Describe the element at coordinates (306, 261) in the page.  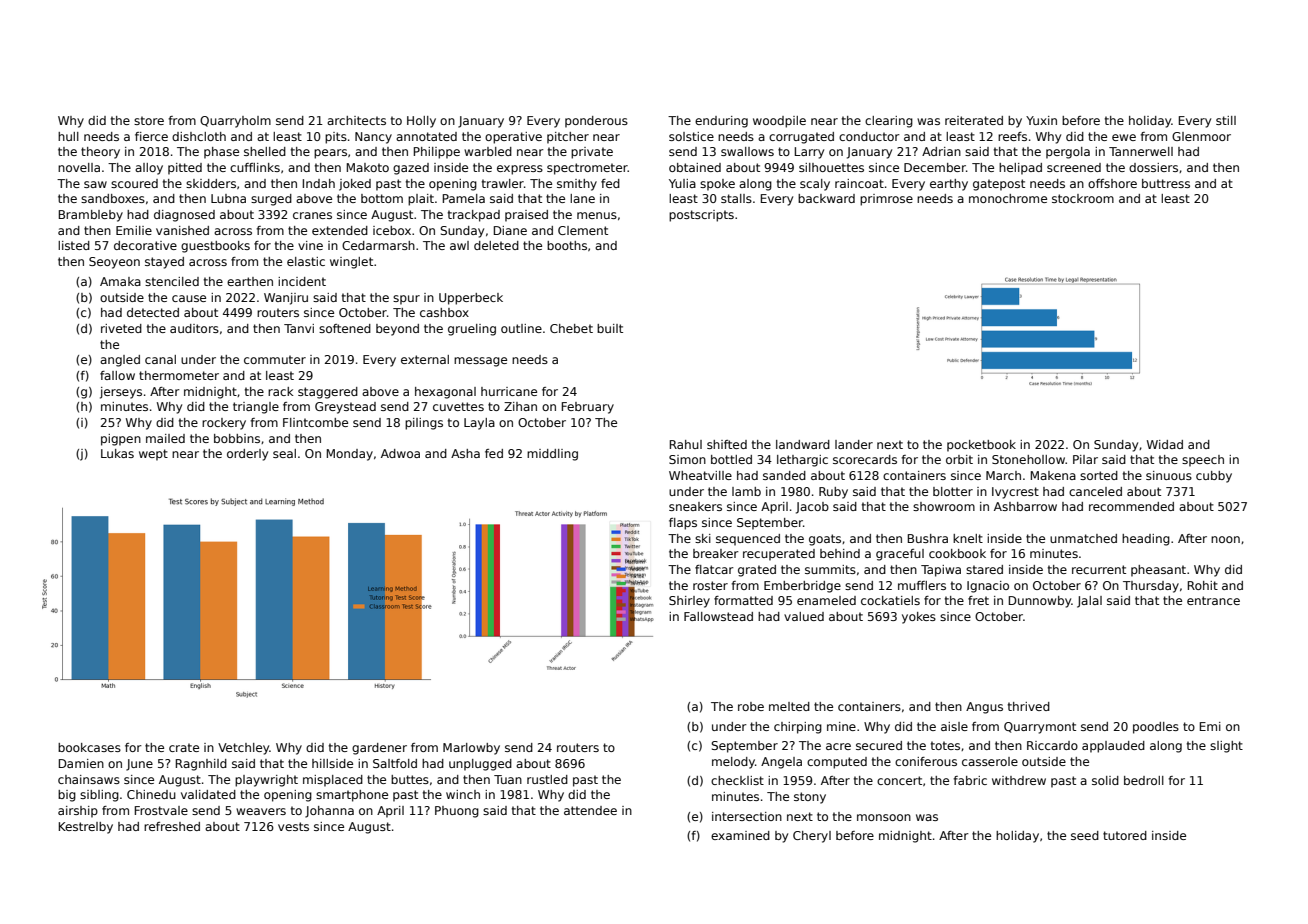
I see `elastic` at that location.
